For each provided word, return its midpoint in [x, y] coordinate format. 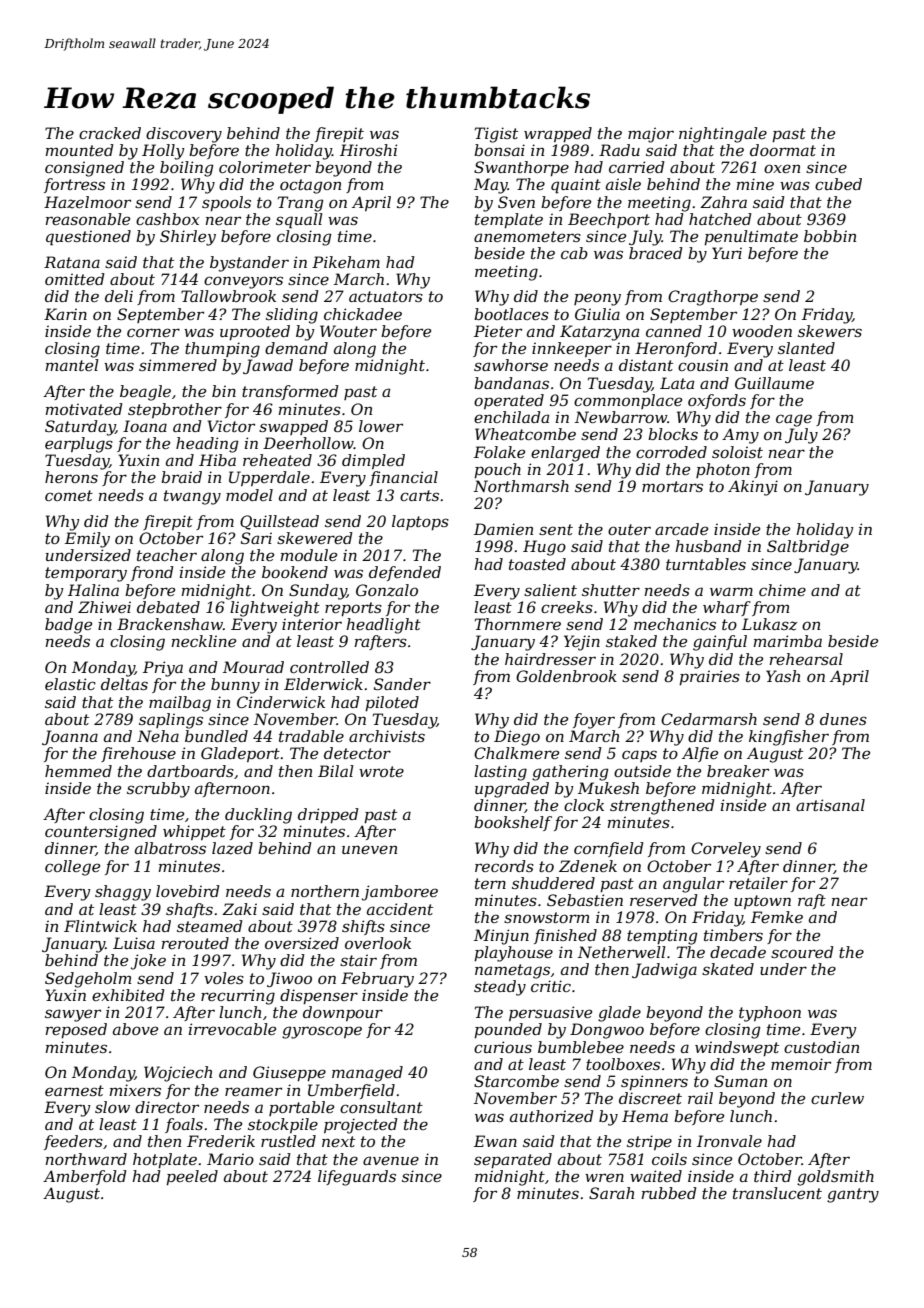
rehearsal [806, 659]
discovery [184, 135]
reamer [253, 1091]
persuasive [550, 1013]
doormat [783, 150]
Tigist [496, 135]
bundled [216, 736]
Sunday [318, 592]
